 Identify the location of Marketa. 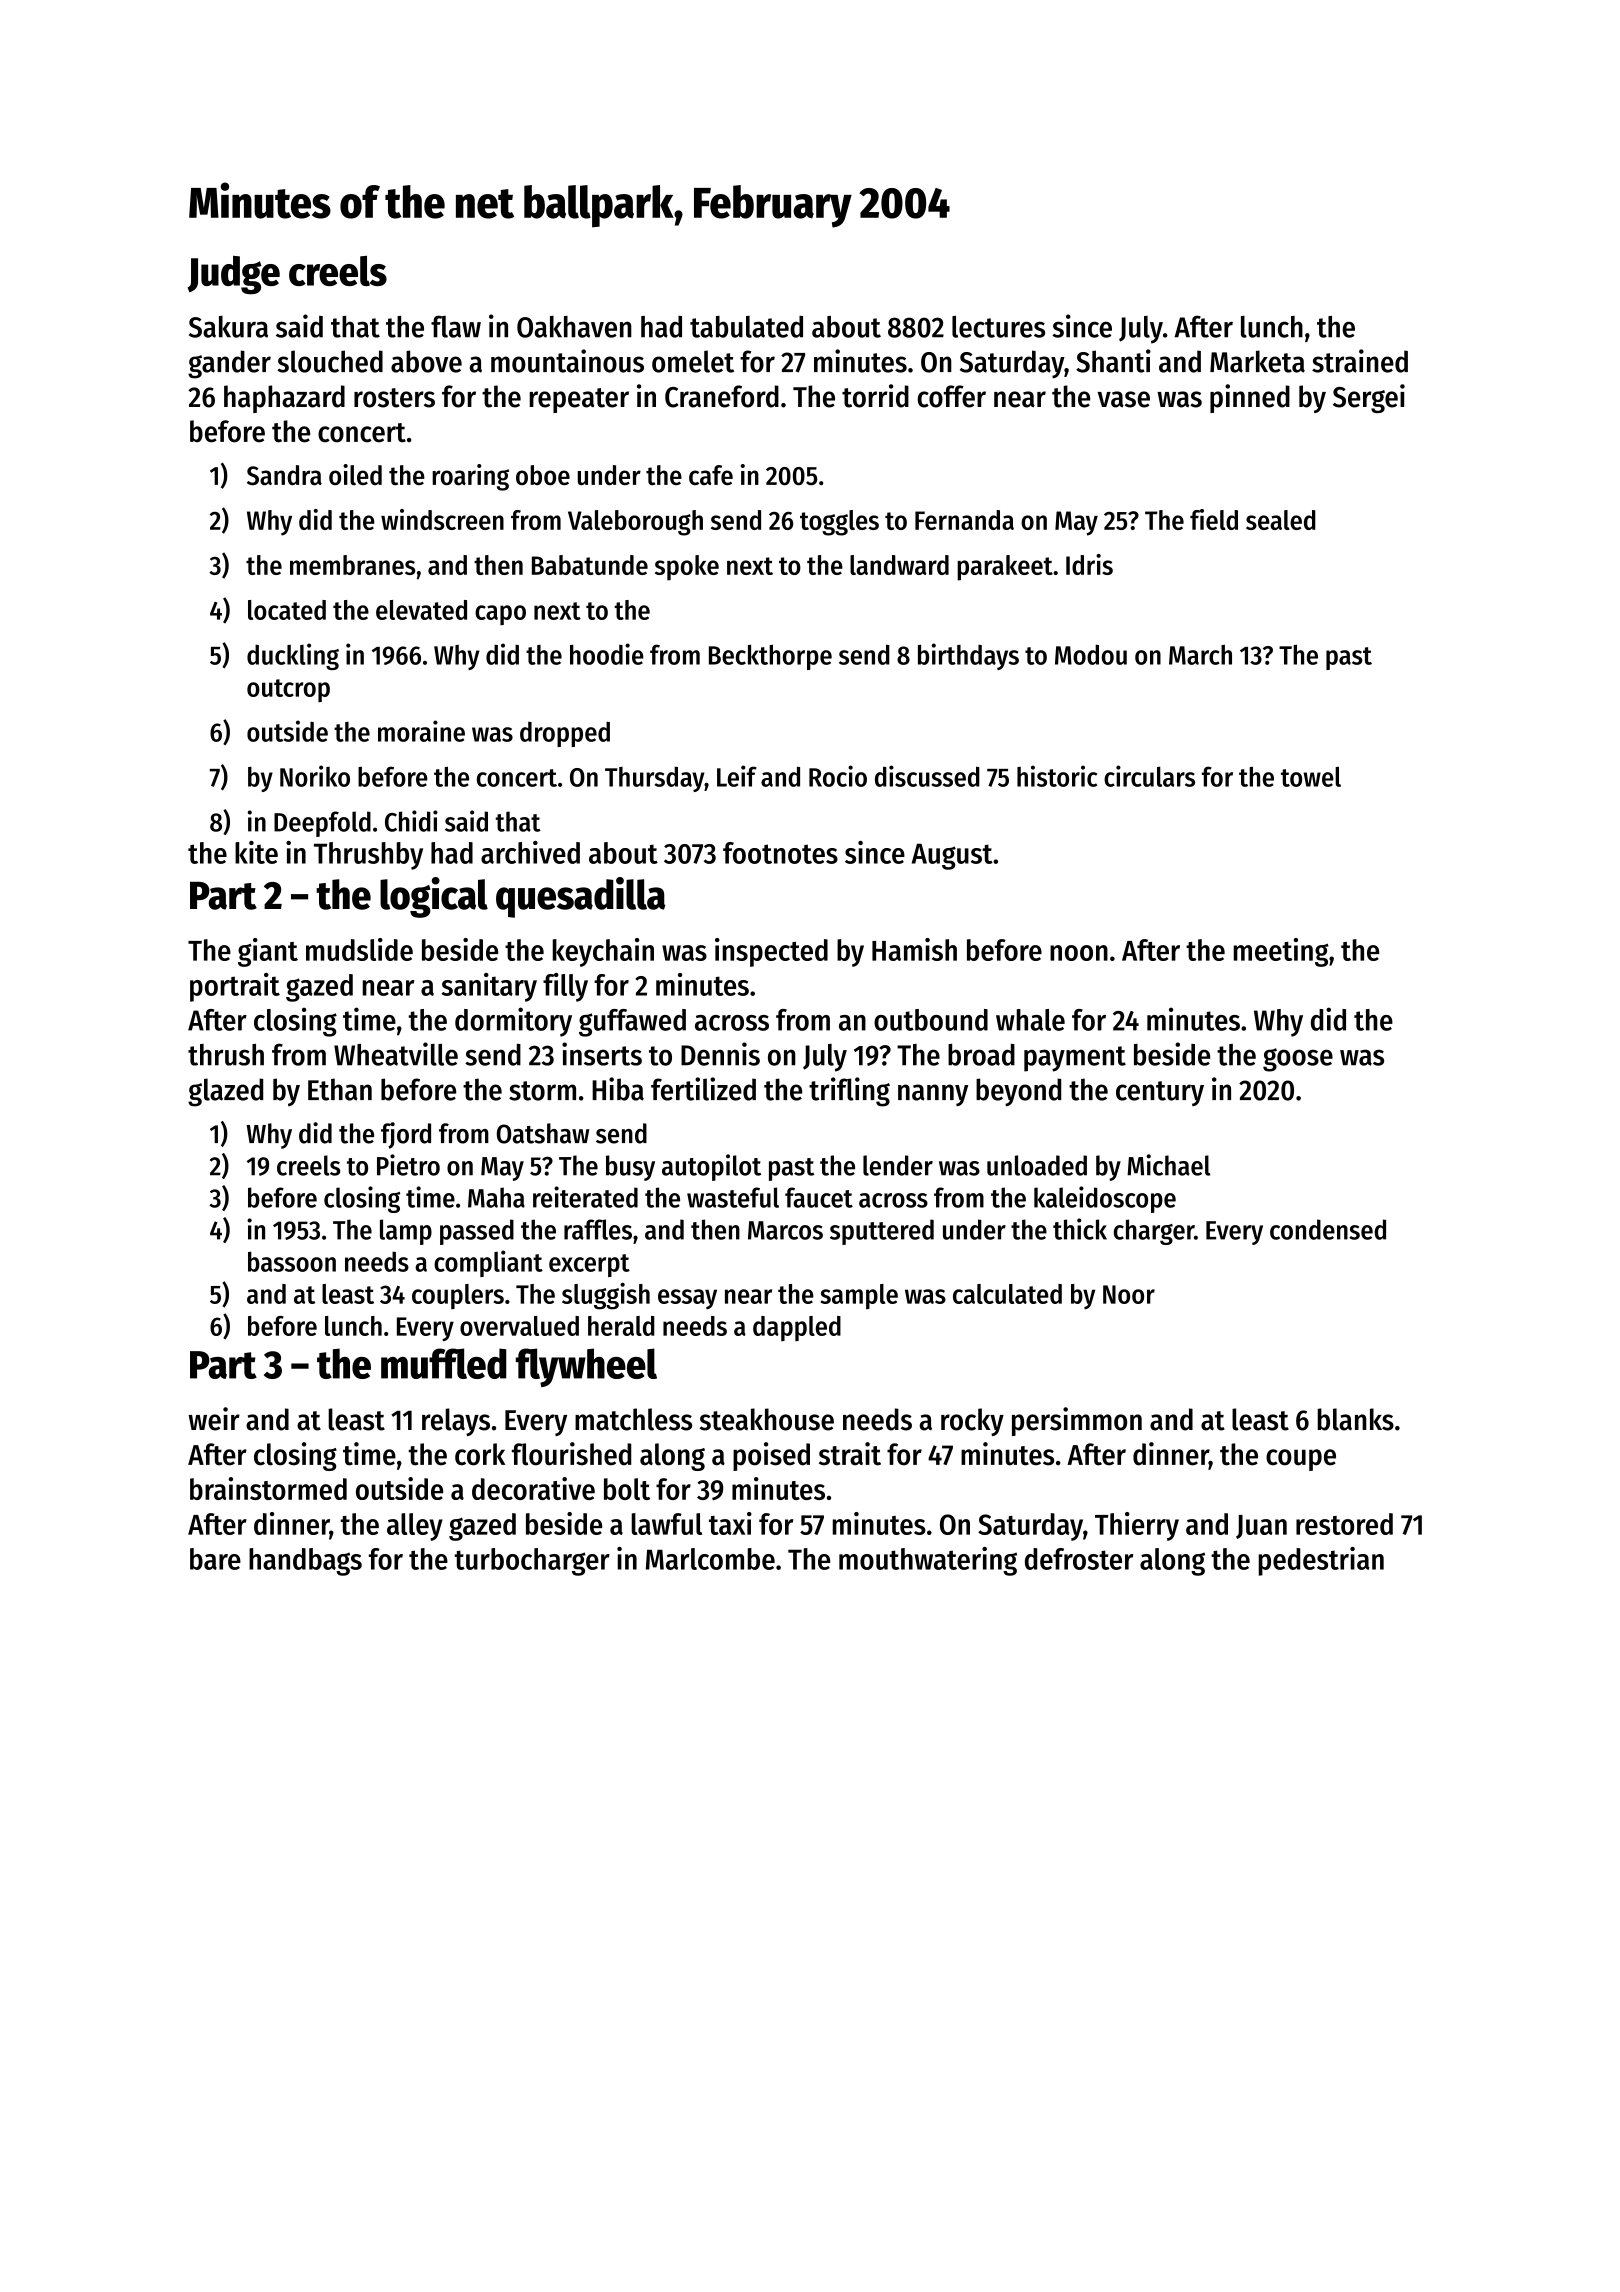
(1257, 361).
